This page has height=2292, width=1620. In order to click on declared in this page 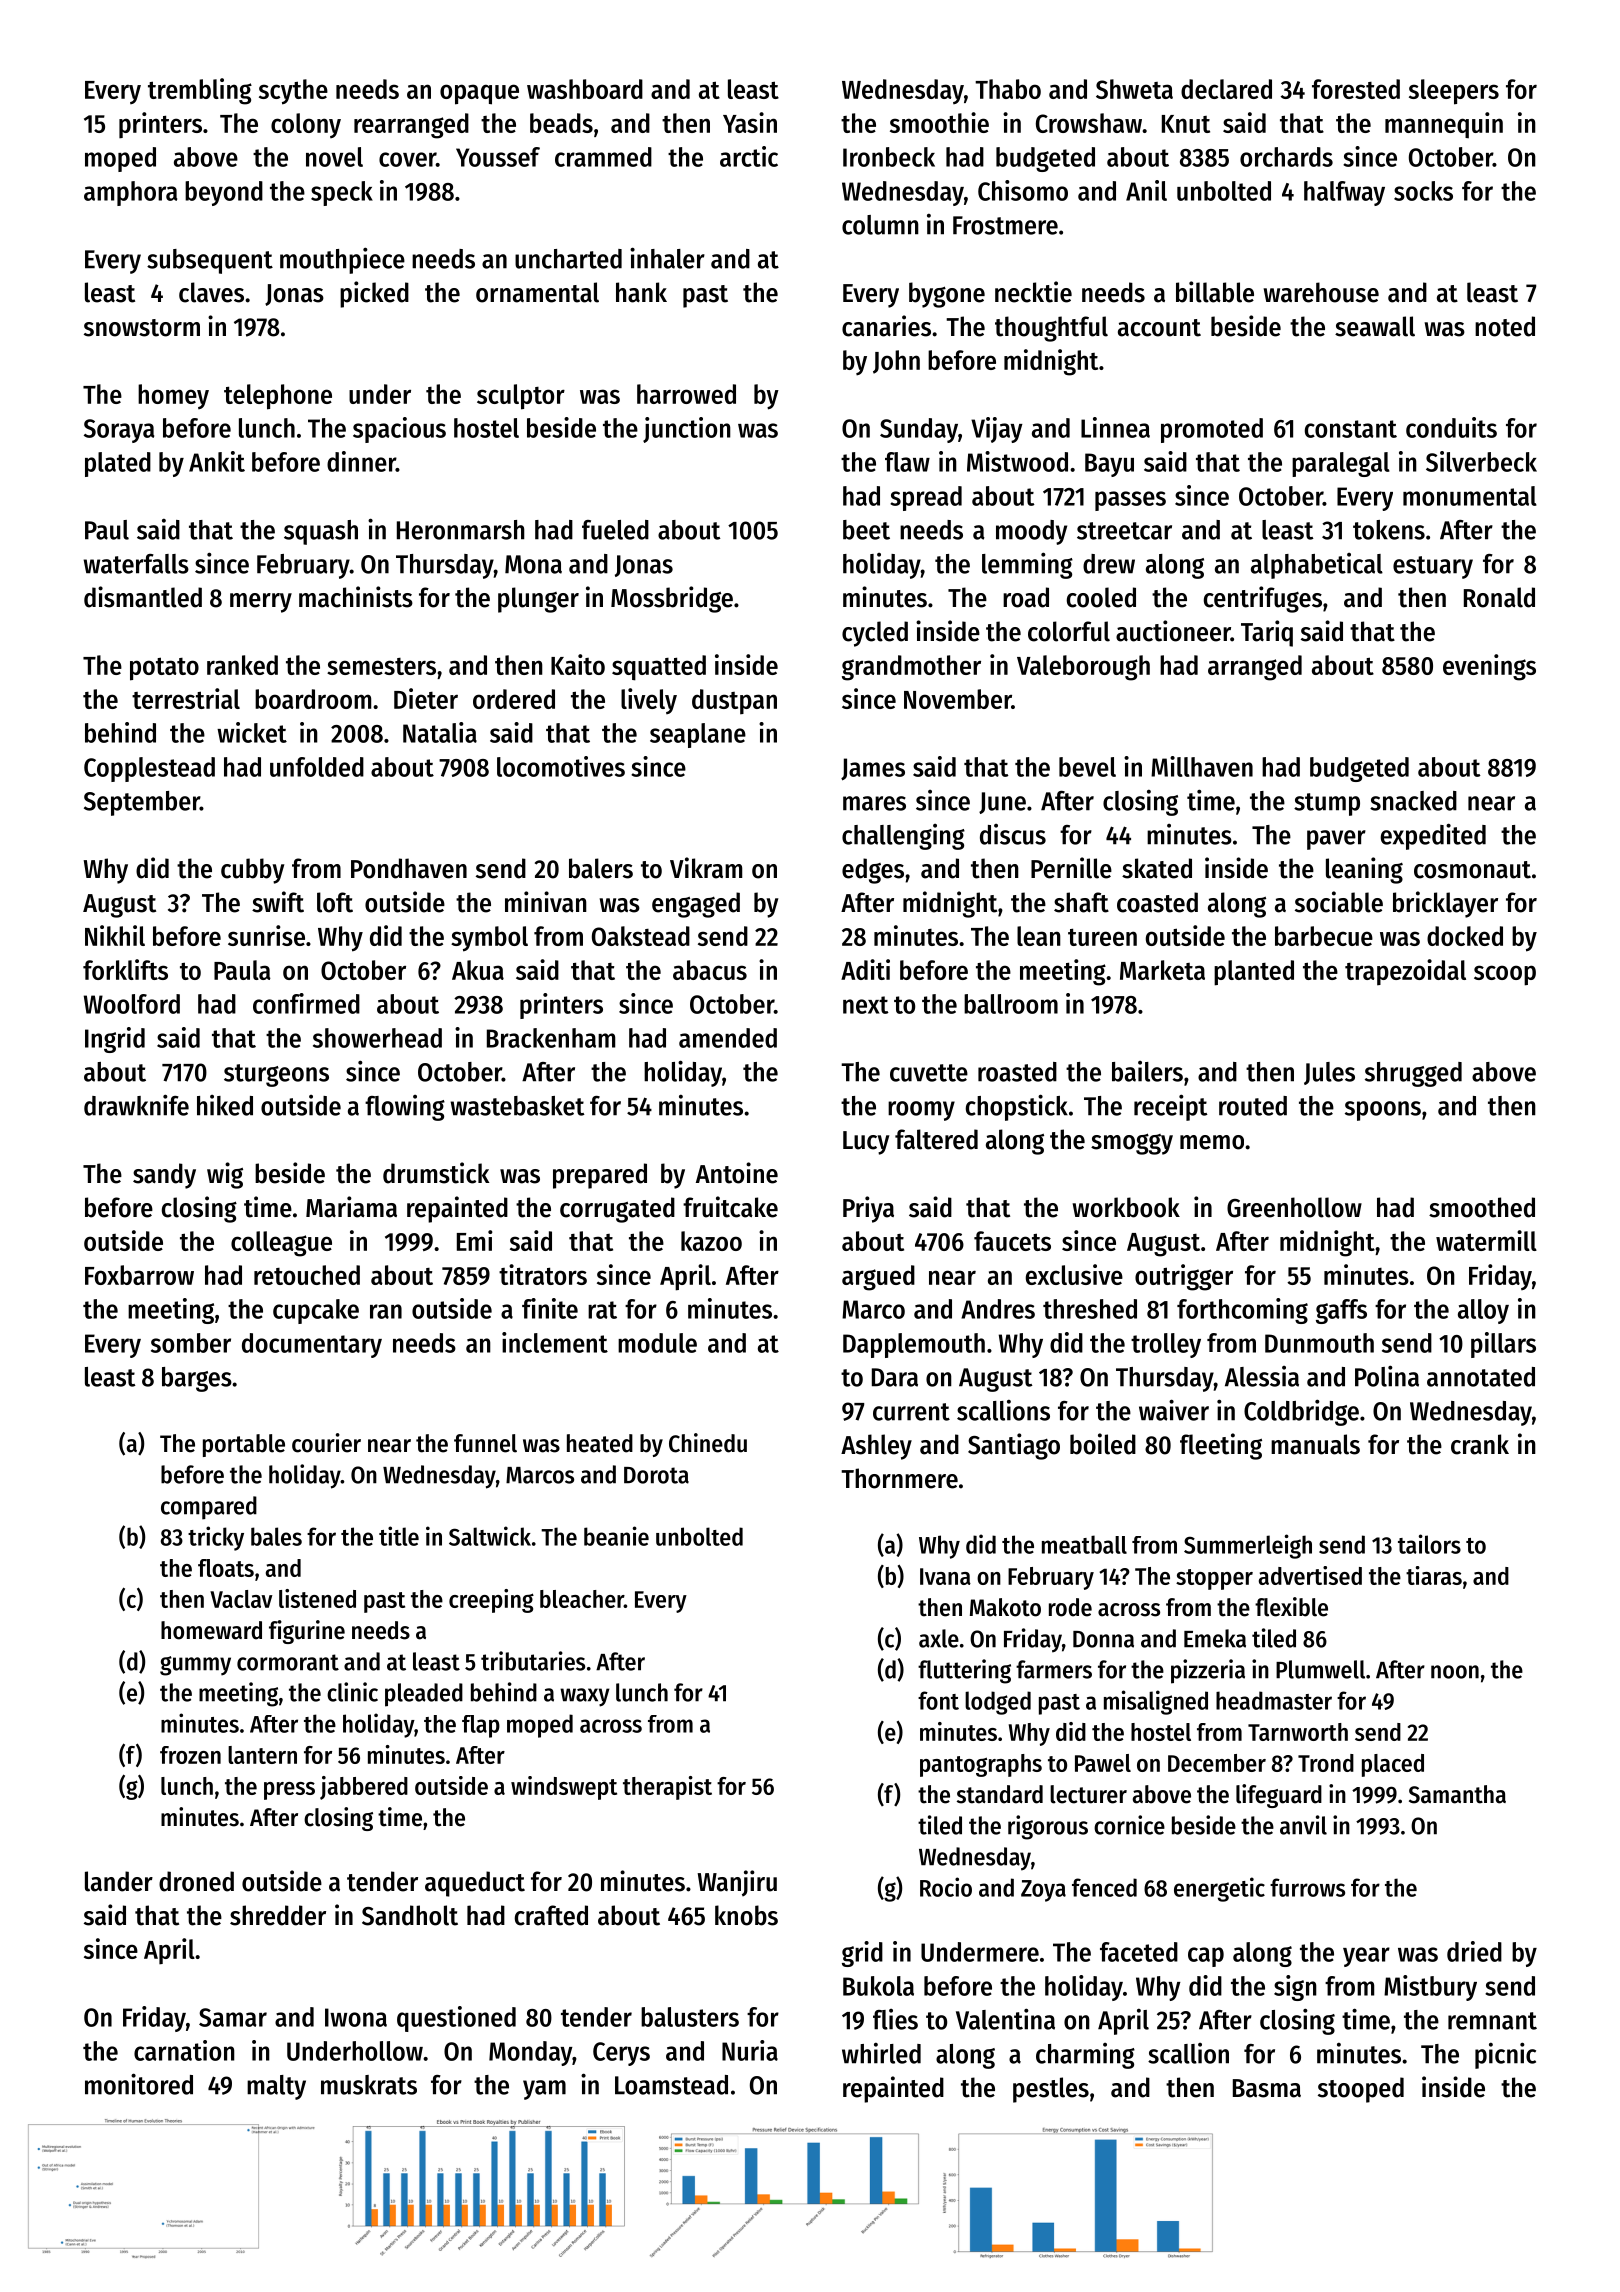, I will do `click(1226, 89)`.
